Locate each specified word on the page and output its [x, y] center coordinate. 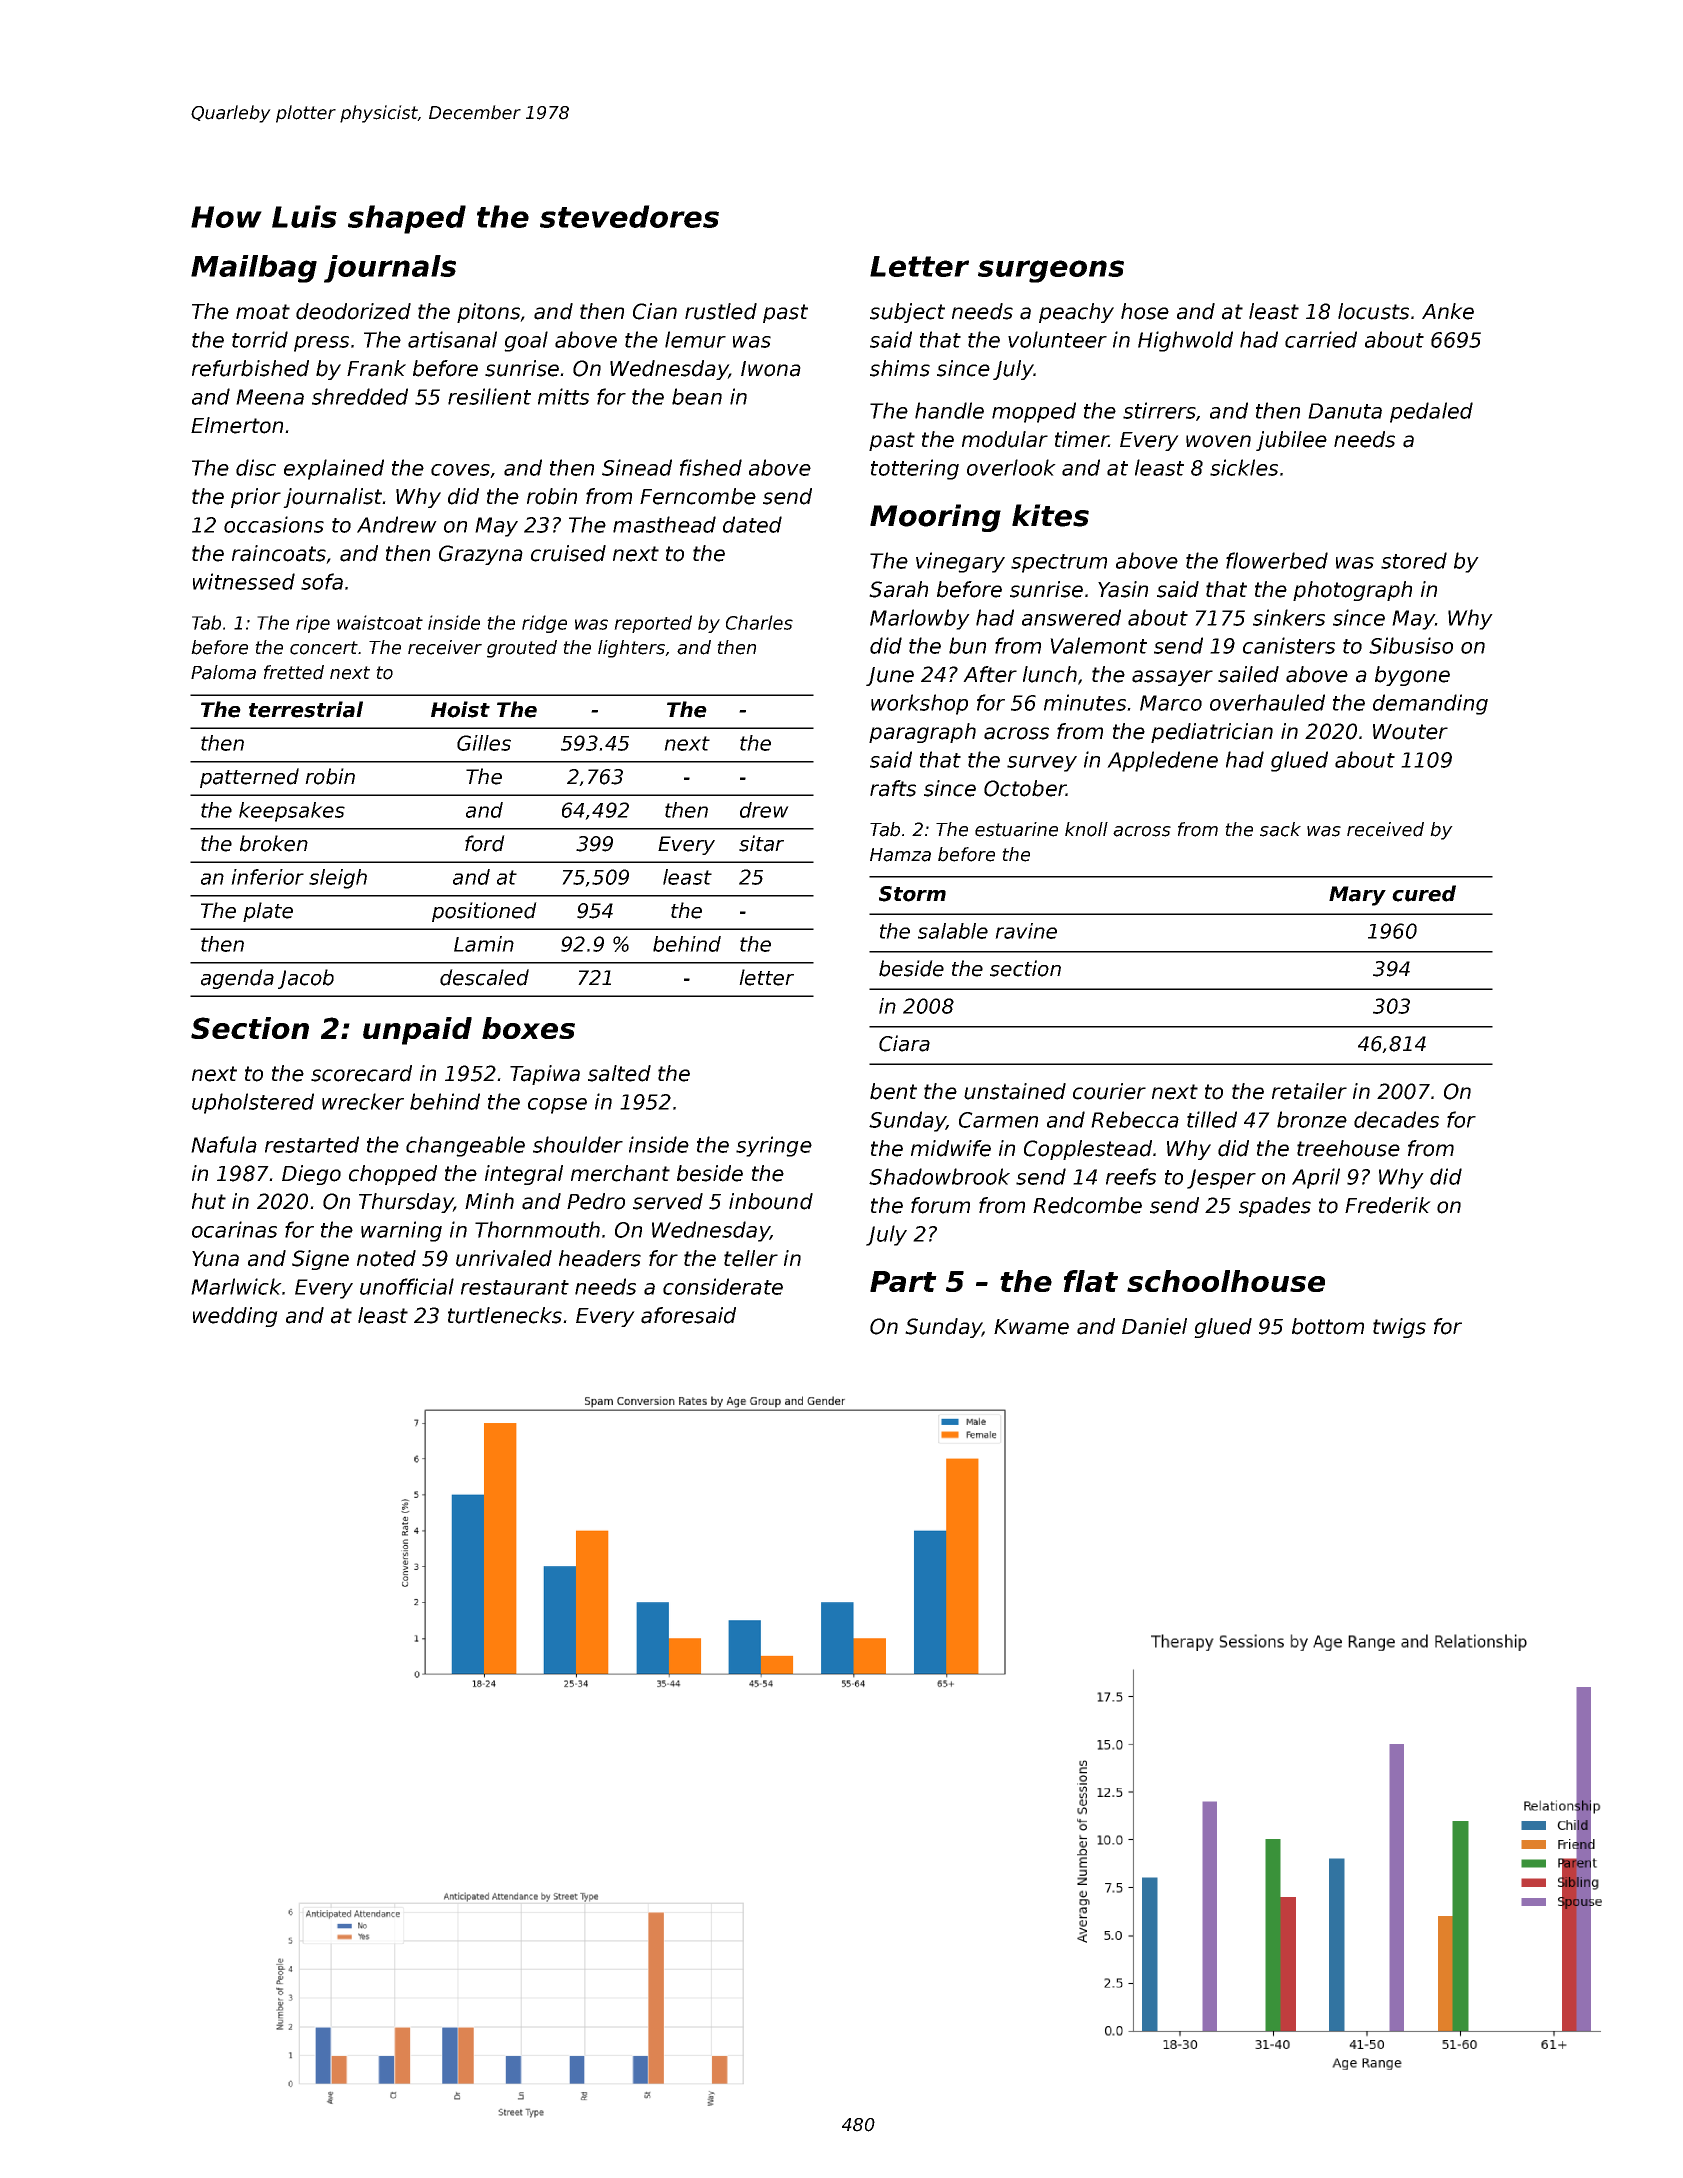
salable [953, 931]
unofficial [407, 1286]
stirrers [1159, 410]
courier [1109, 1091]
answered [1071, 617]
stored [1414, 560]
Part [903, 1281]
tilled [1212, 1119]
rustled [721, 311]
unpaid [417, 1031]
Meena [270, 397]
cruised [568, 553]
